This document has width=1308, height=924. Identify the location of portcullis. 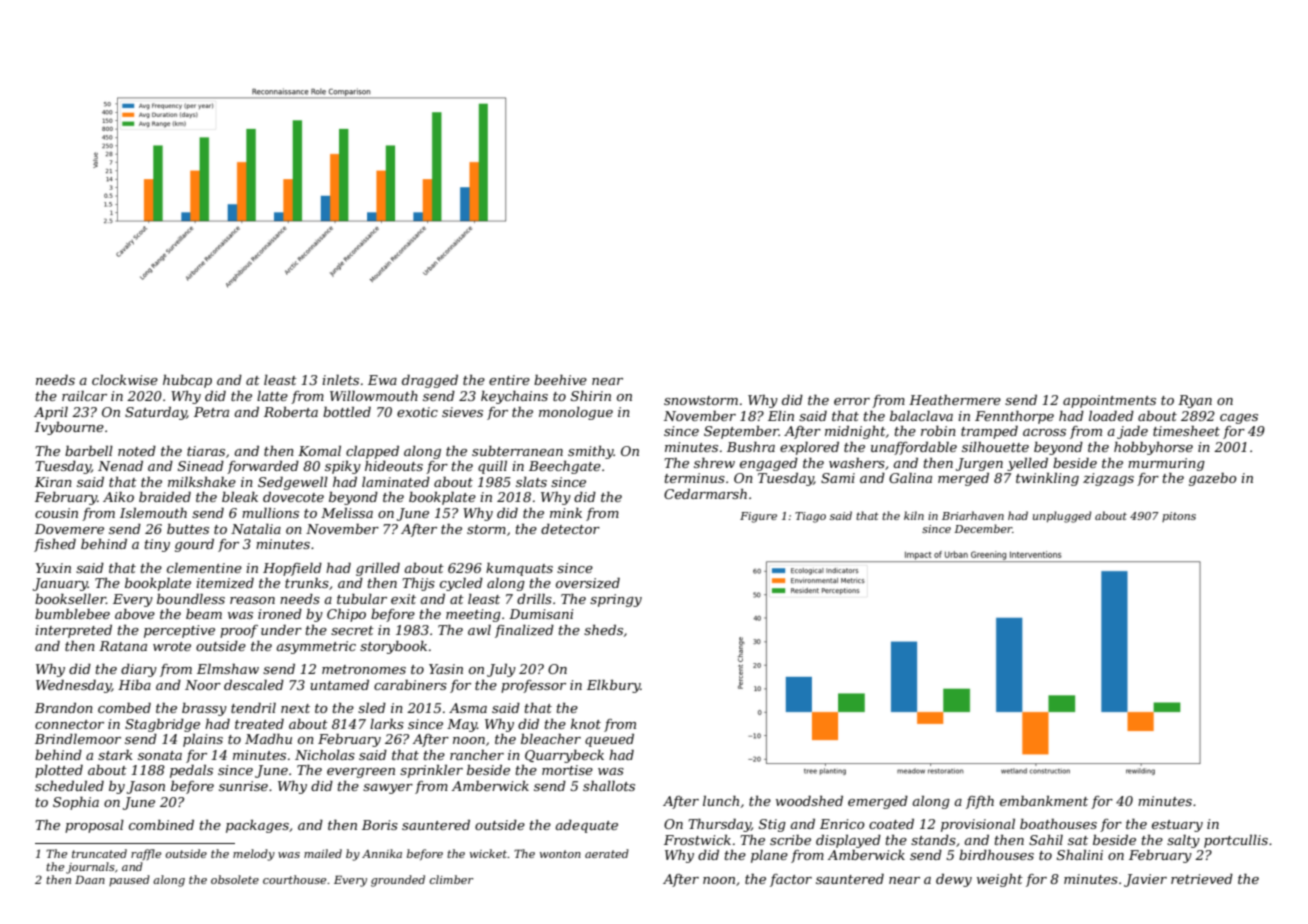
(1236, 841).
